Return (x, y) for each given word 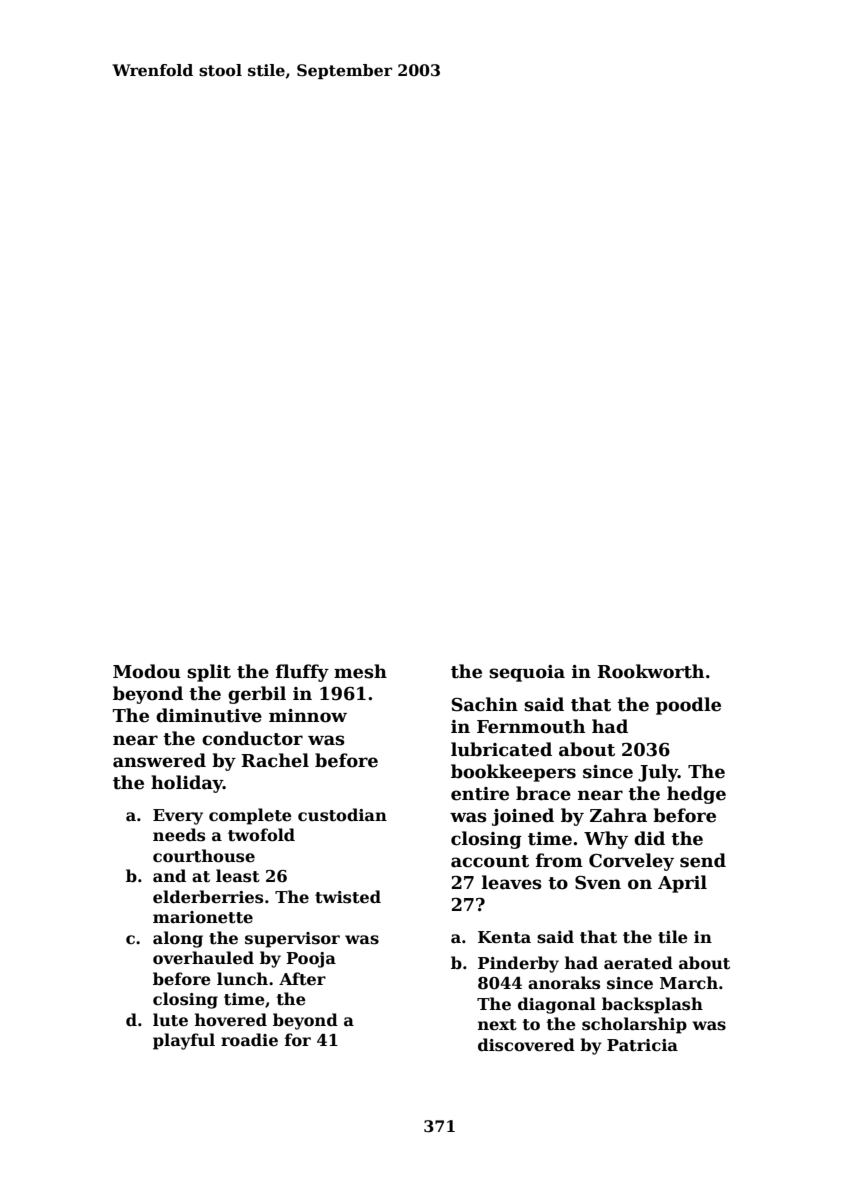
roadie (249, 1040)
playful (184, 1041)
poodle (688, 706)
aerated (638, 963)
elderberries (208, 897)
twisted (348, 897)
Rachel (275, 760)
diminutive (209, 715)
